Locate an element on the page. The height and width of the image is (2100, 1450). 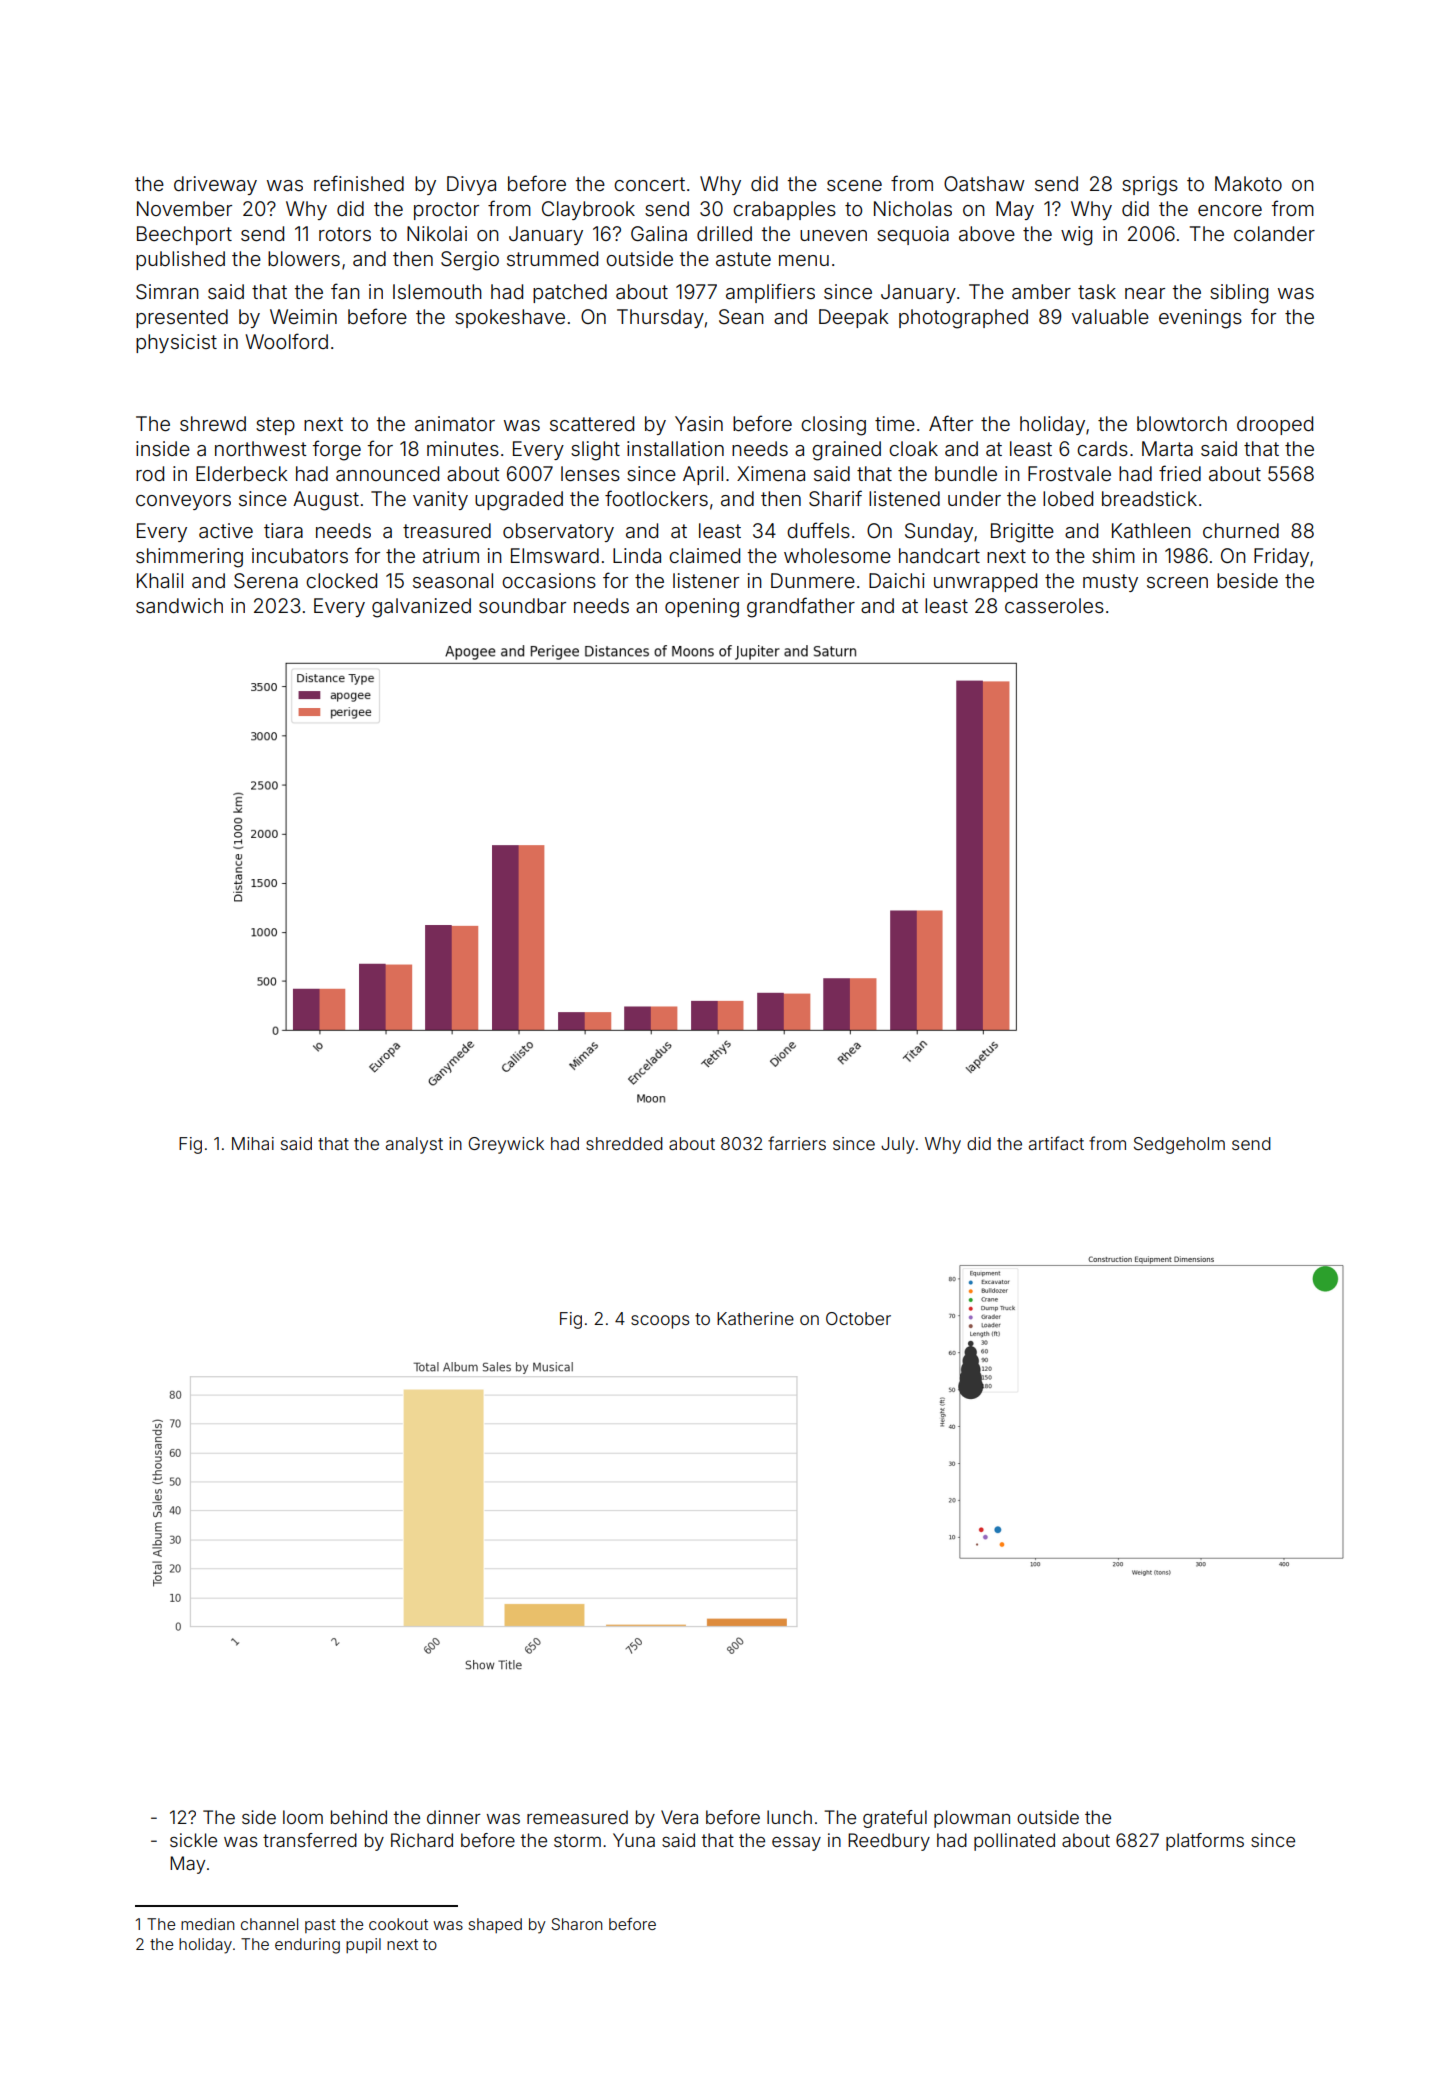
Sedgeholm is located at coordinates (1179, 1145).
